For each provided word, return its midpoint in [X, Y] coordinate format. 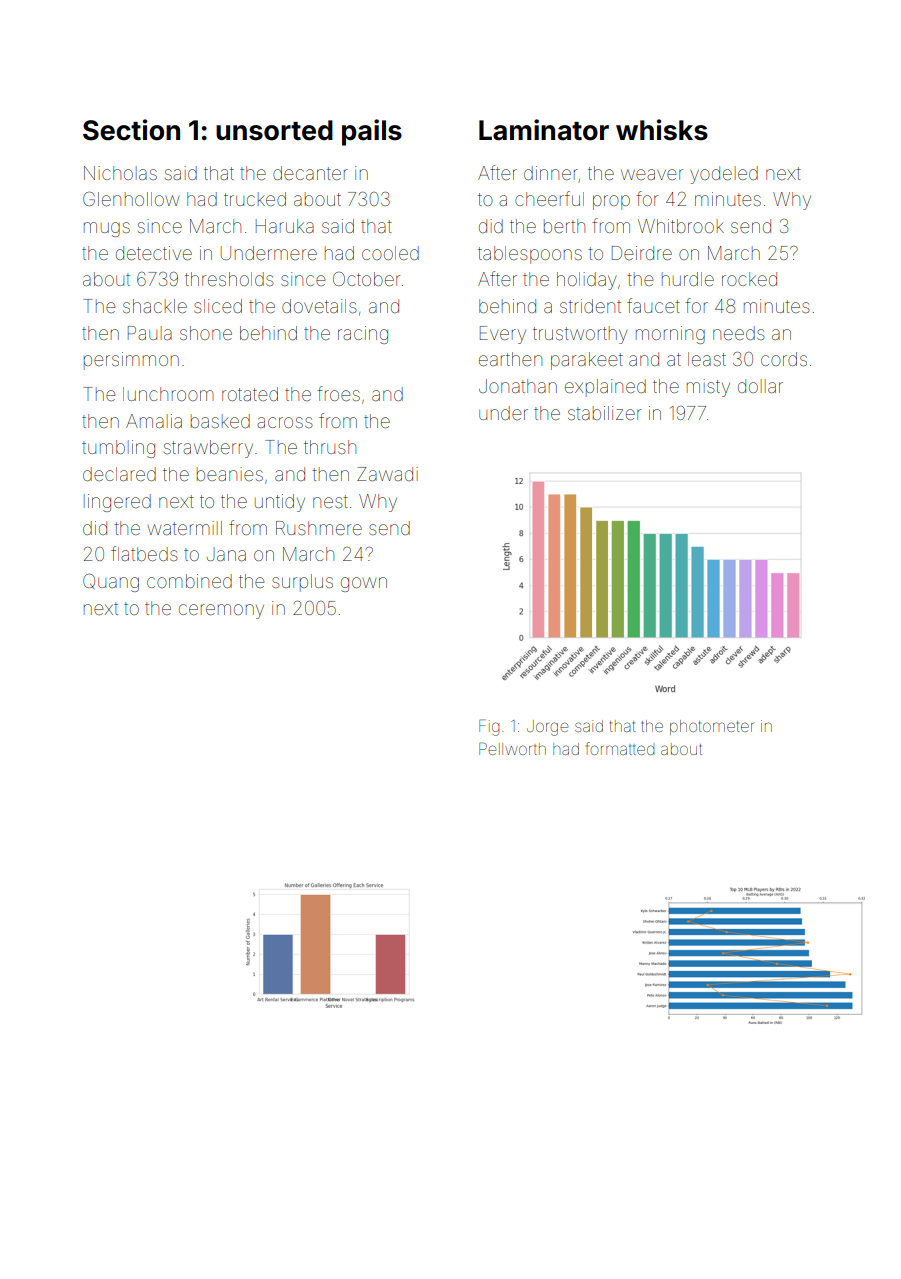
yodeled [724, 175]
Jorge [547, 728]
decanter [310, 173]
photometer [712, 727]
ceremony [221, 611]
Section [131, 130]
